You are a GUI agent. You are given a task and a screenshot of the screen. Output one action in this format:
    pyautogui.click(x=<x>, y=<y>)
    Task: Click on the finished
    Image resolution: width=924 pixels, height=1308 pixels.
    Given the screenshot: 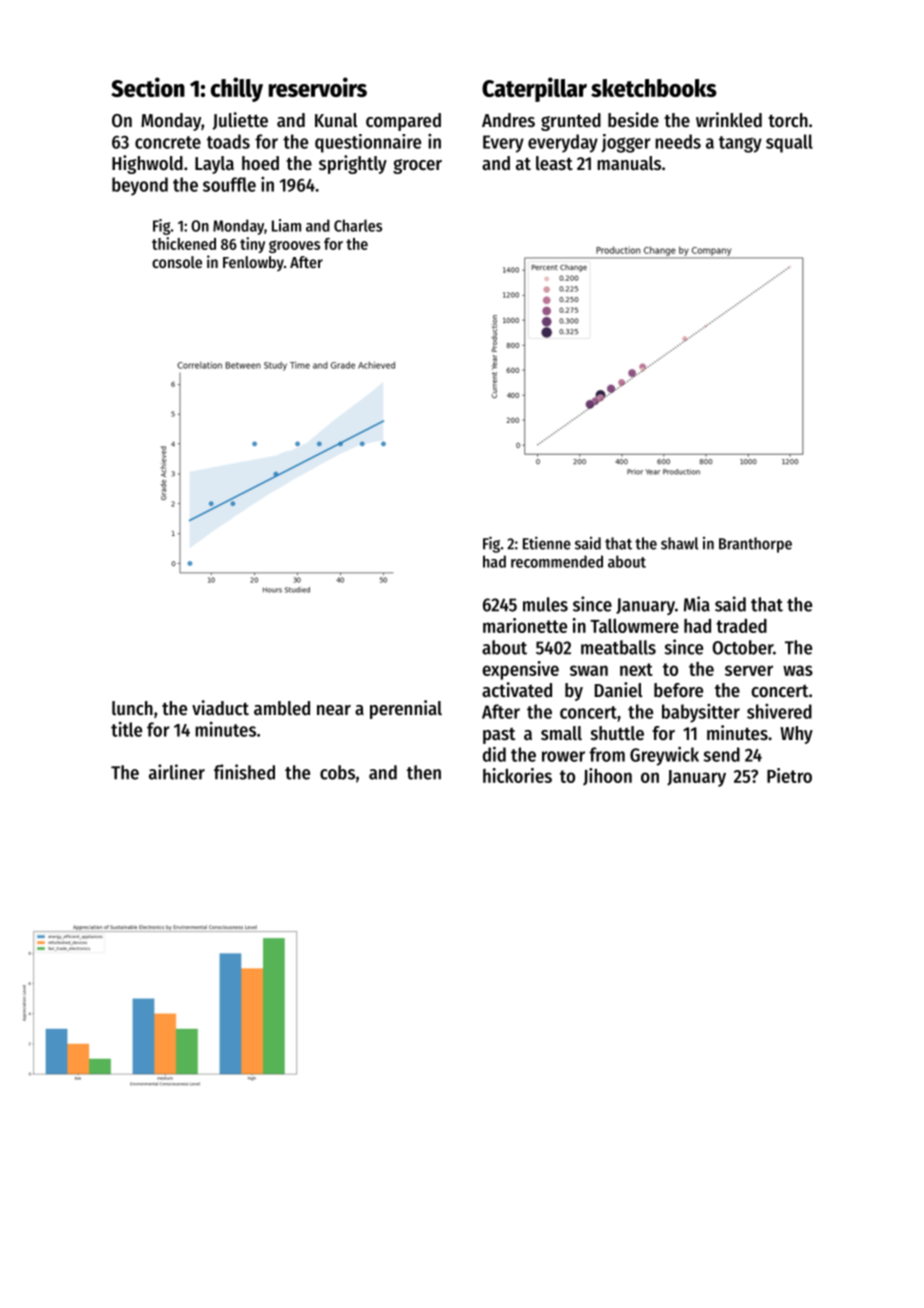 What is the action you would take?
    pyautogui.click(x=244, y=772)
